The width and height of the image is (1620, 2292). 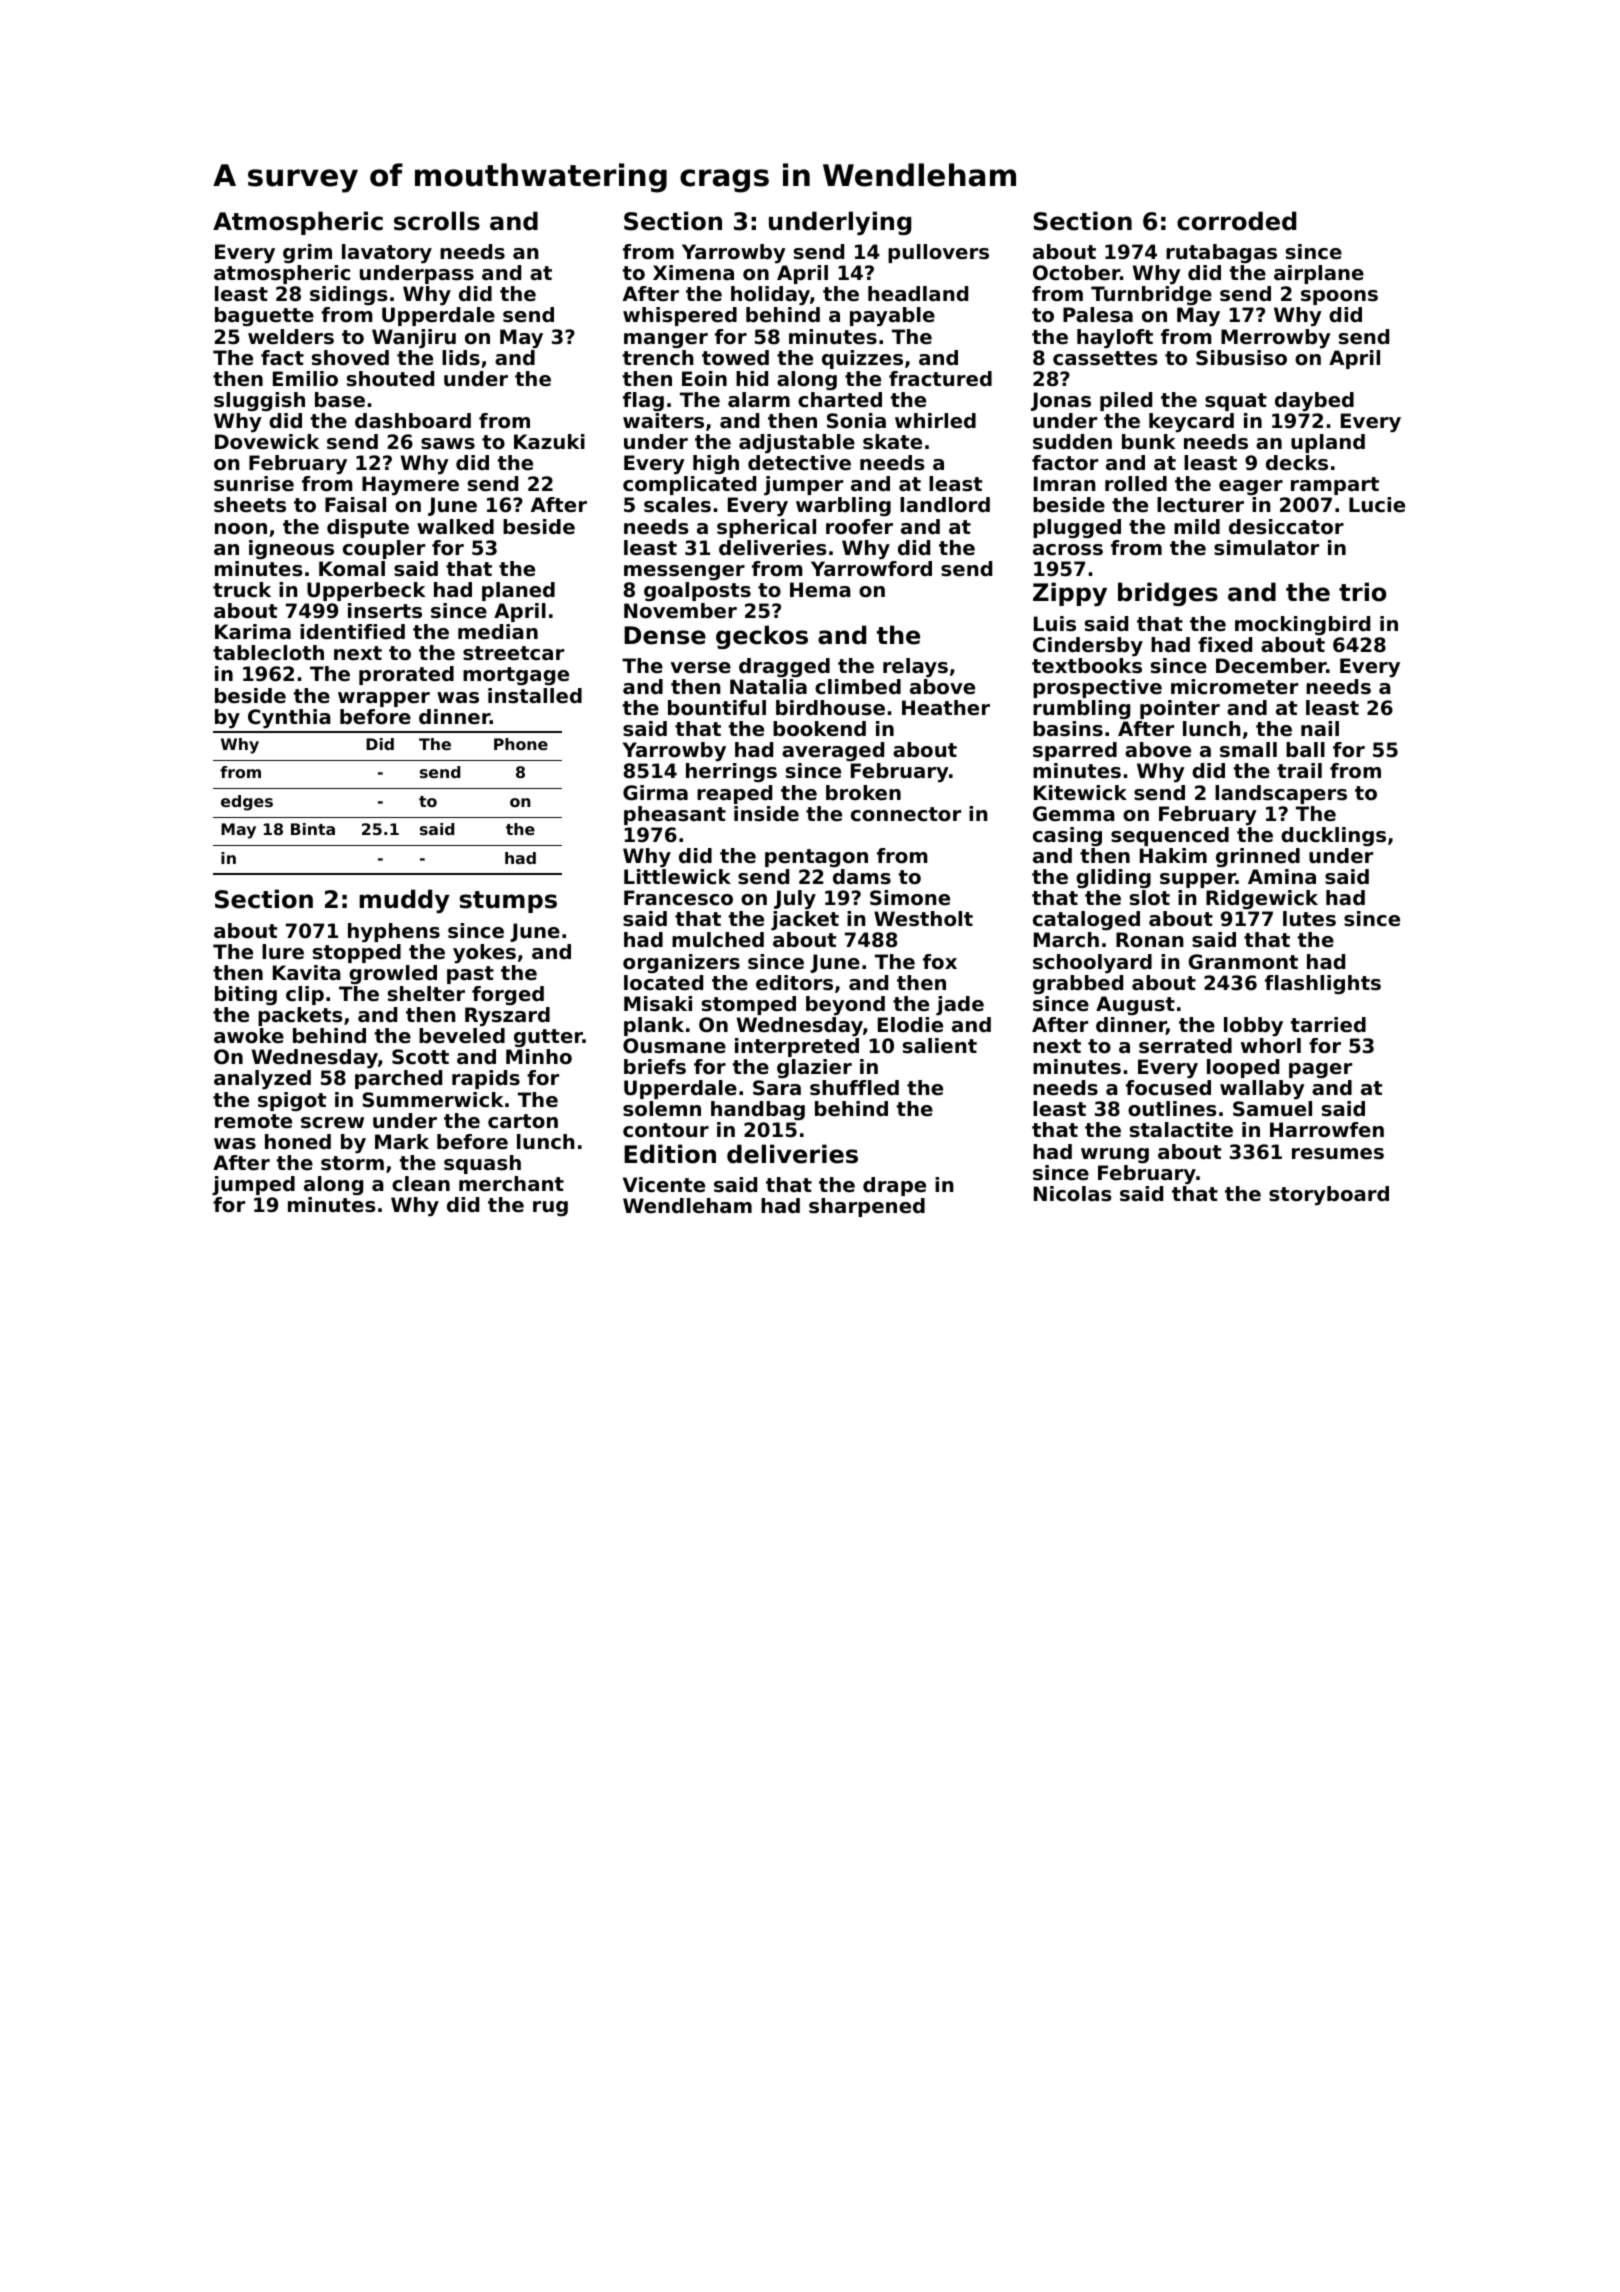 I want to click on nail, so click(x=1320, y=729).
